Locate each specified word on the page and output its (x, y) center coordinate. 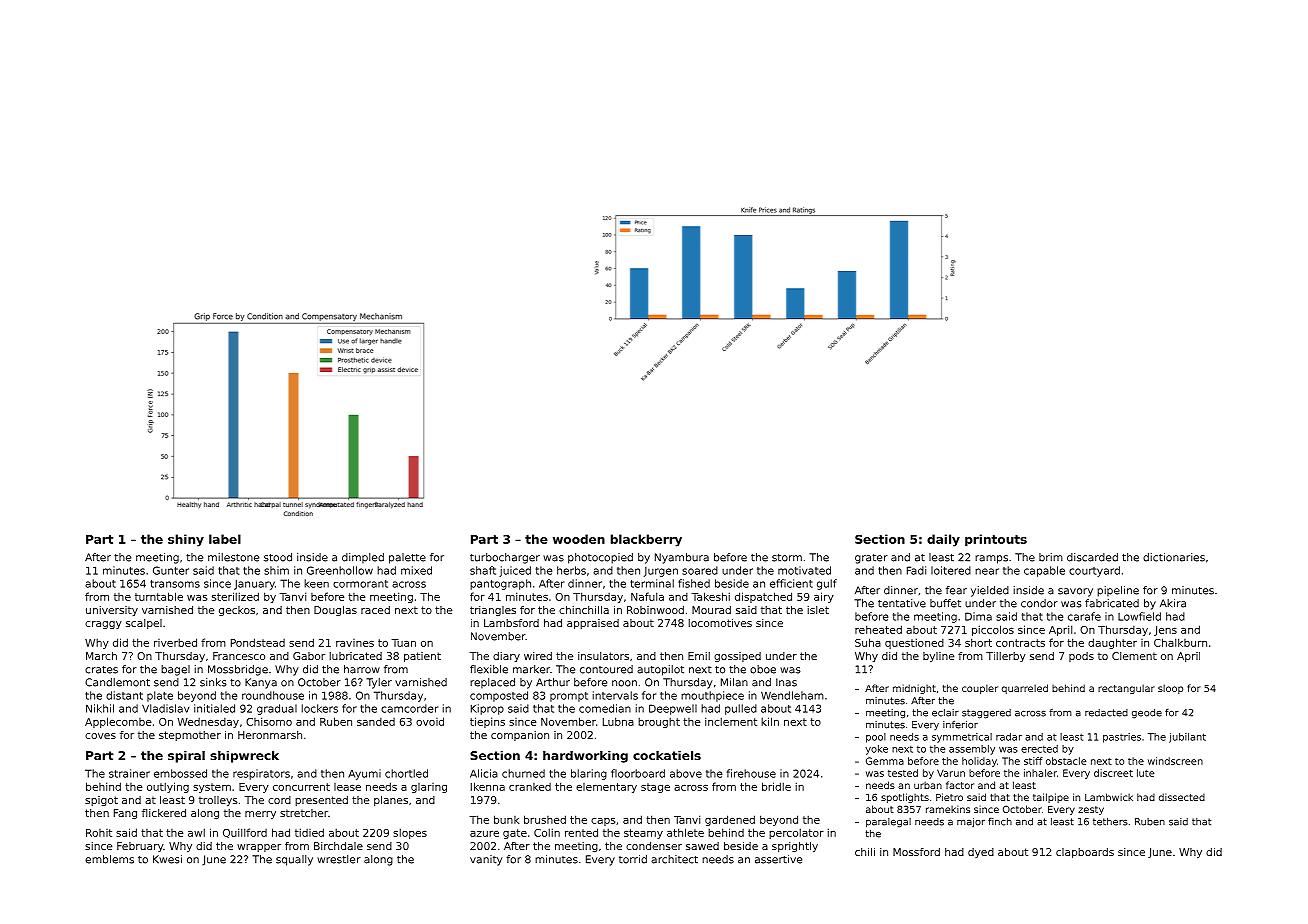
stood (278, 557)
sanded (376, 722)
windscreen (1175, 761)
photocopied (600, 558)
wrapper (259, 848)
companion (520, 736)
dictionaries (1174, 557)
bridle (776, 786)
